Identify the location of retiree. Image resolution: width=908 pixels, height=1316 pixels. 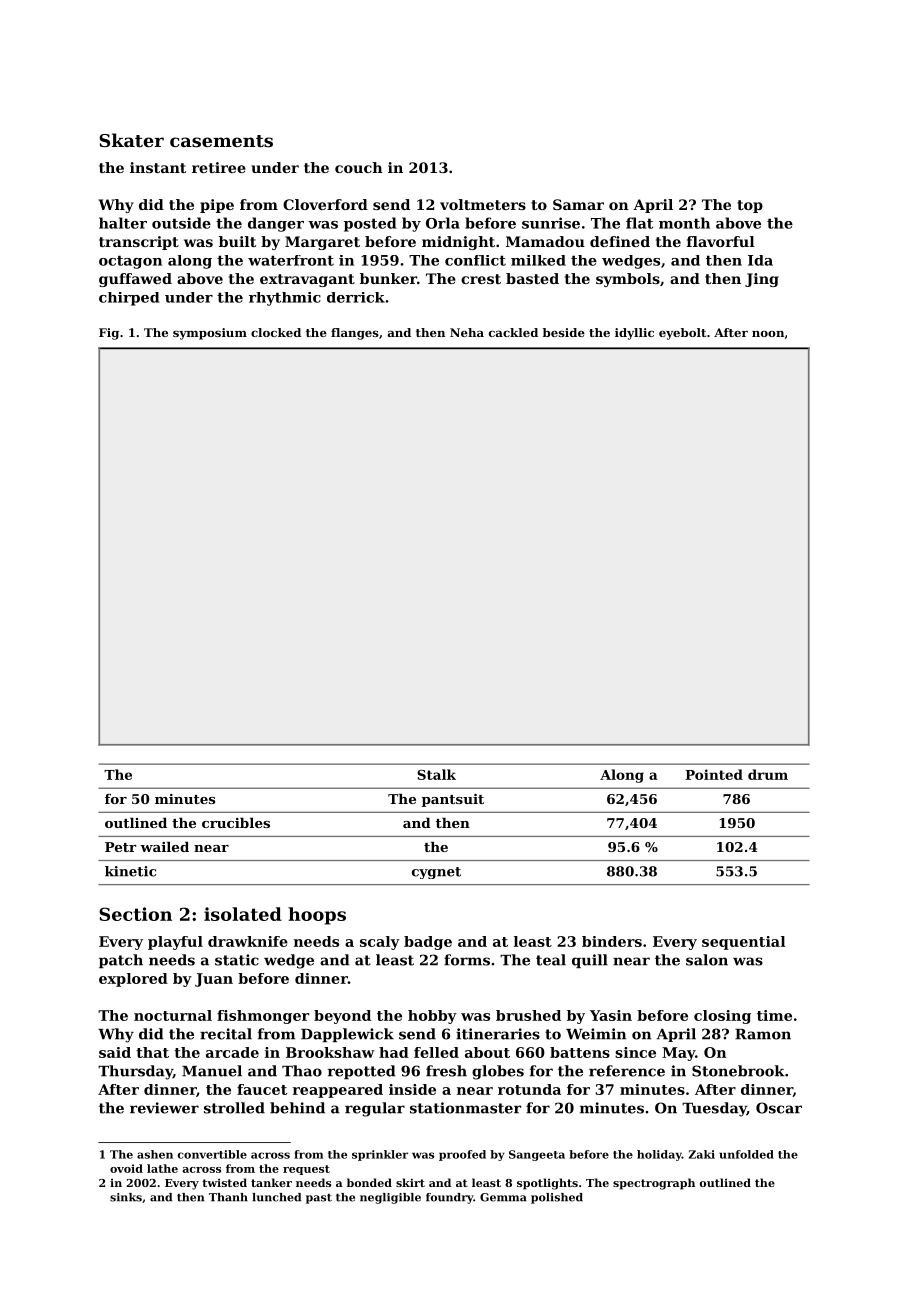
(219, 167).
